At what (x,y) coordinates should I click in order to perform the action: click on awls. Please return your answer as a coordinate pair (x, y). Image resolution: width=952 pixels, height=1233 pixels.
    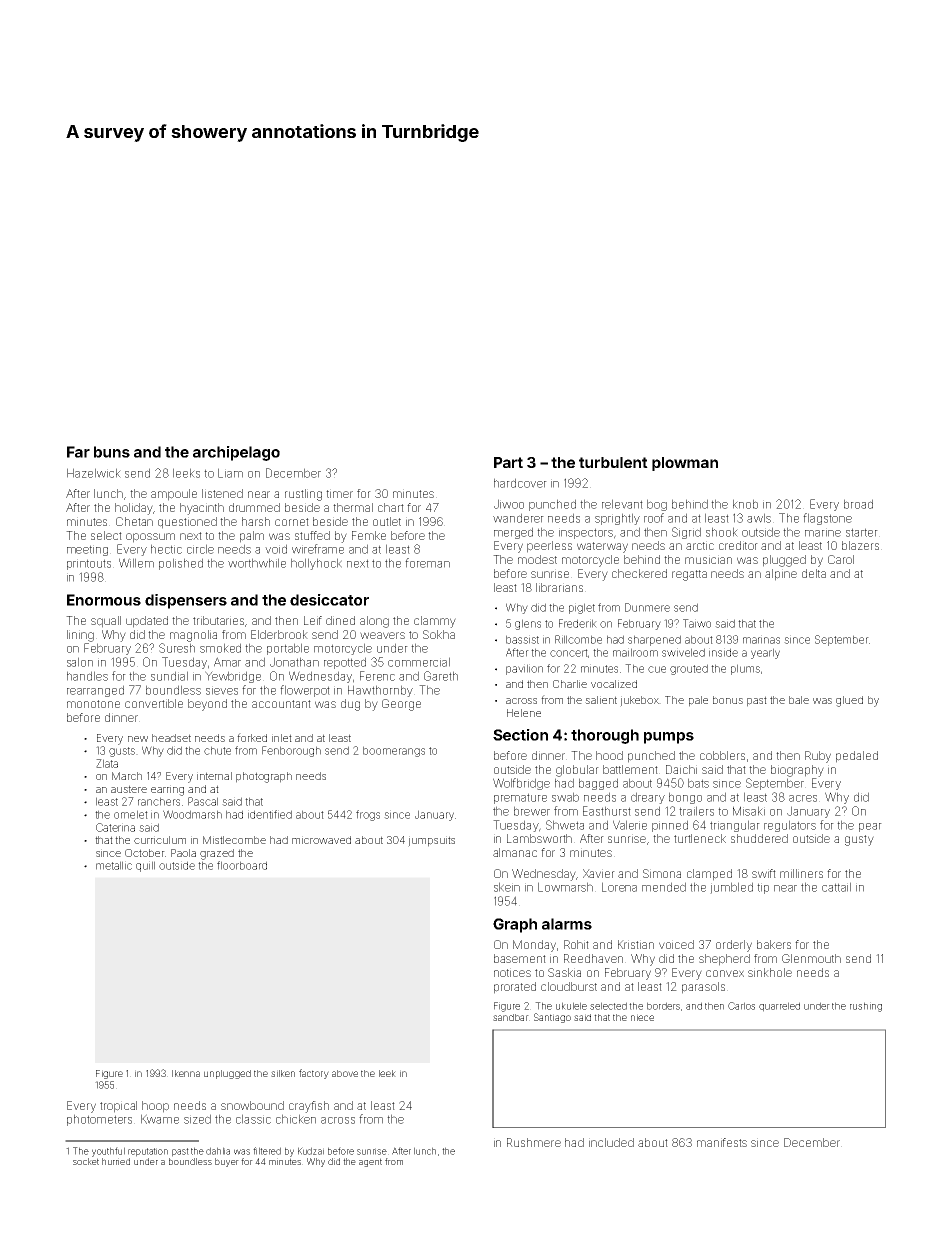
    Looking at the image, I should click on (759, 518).
